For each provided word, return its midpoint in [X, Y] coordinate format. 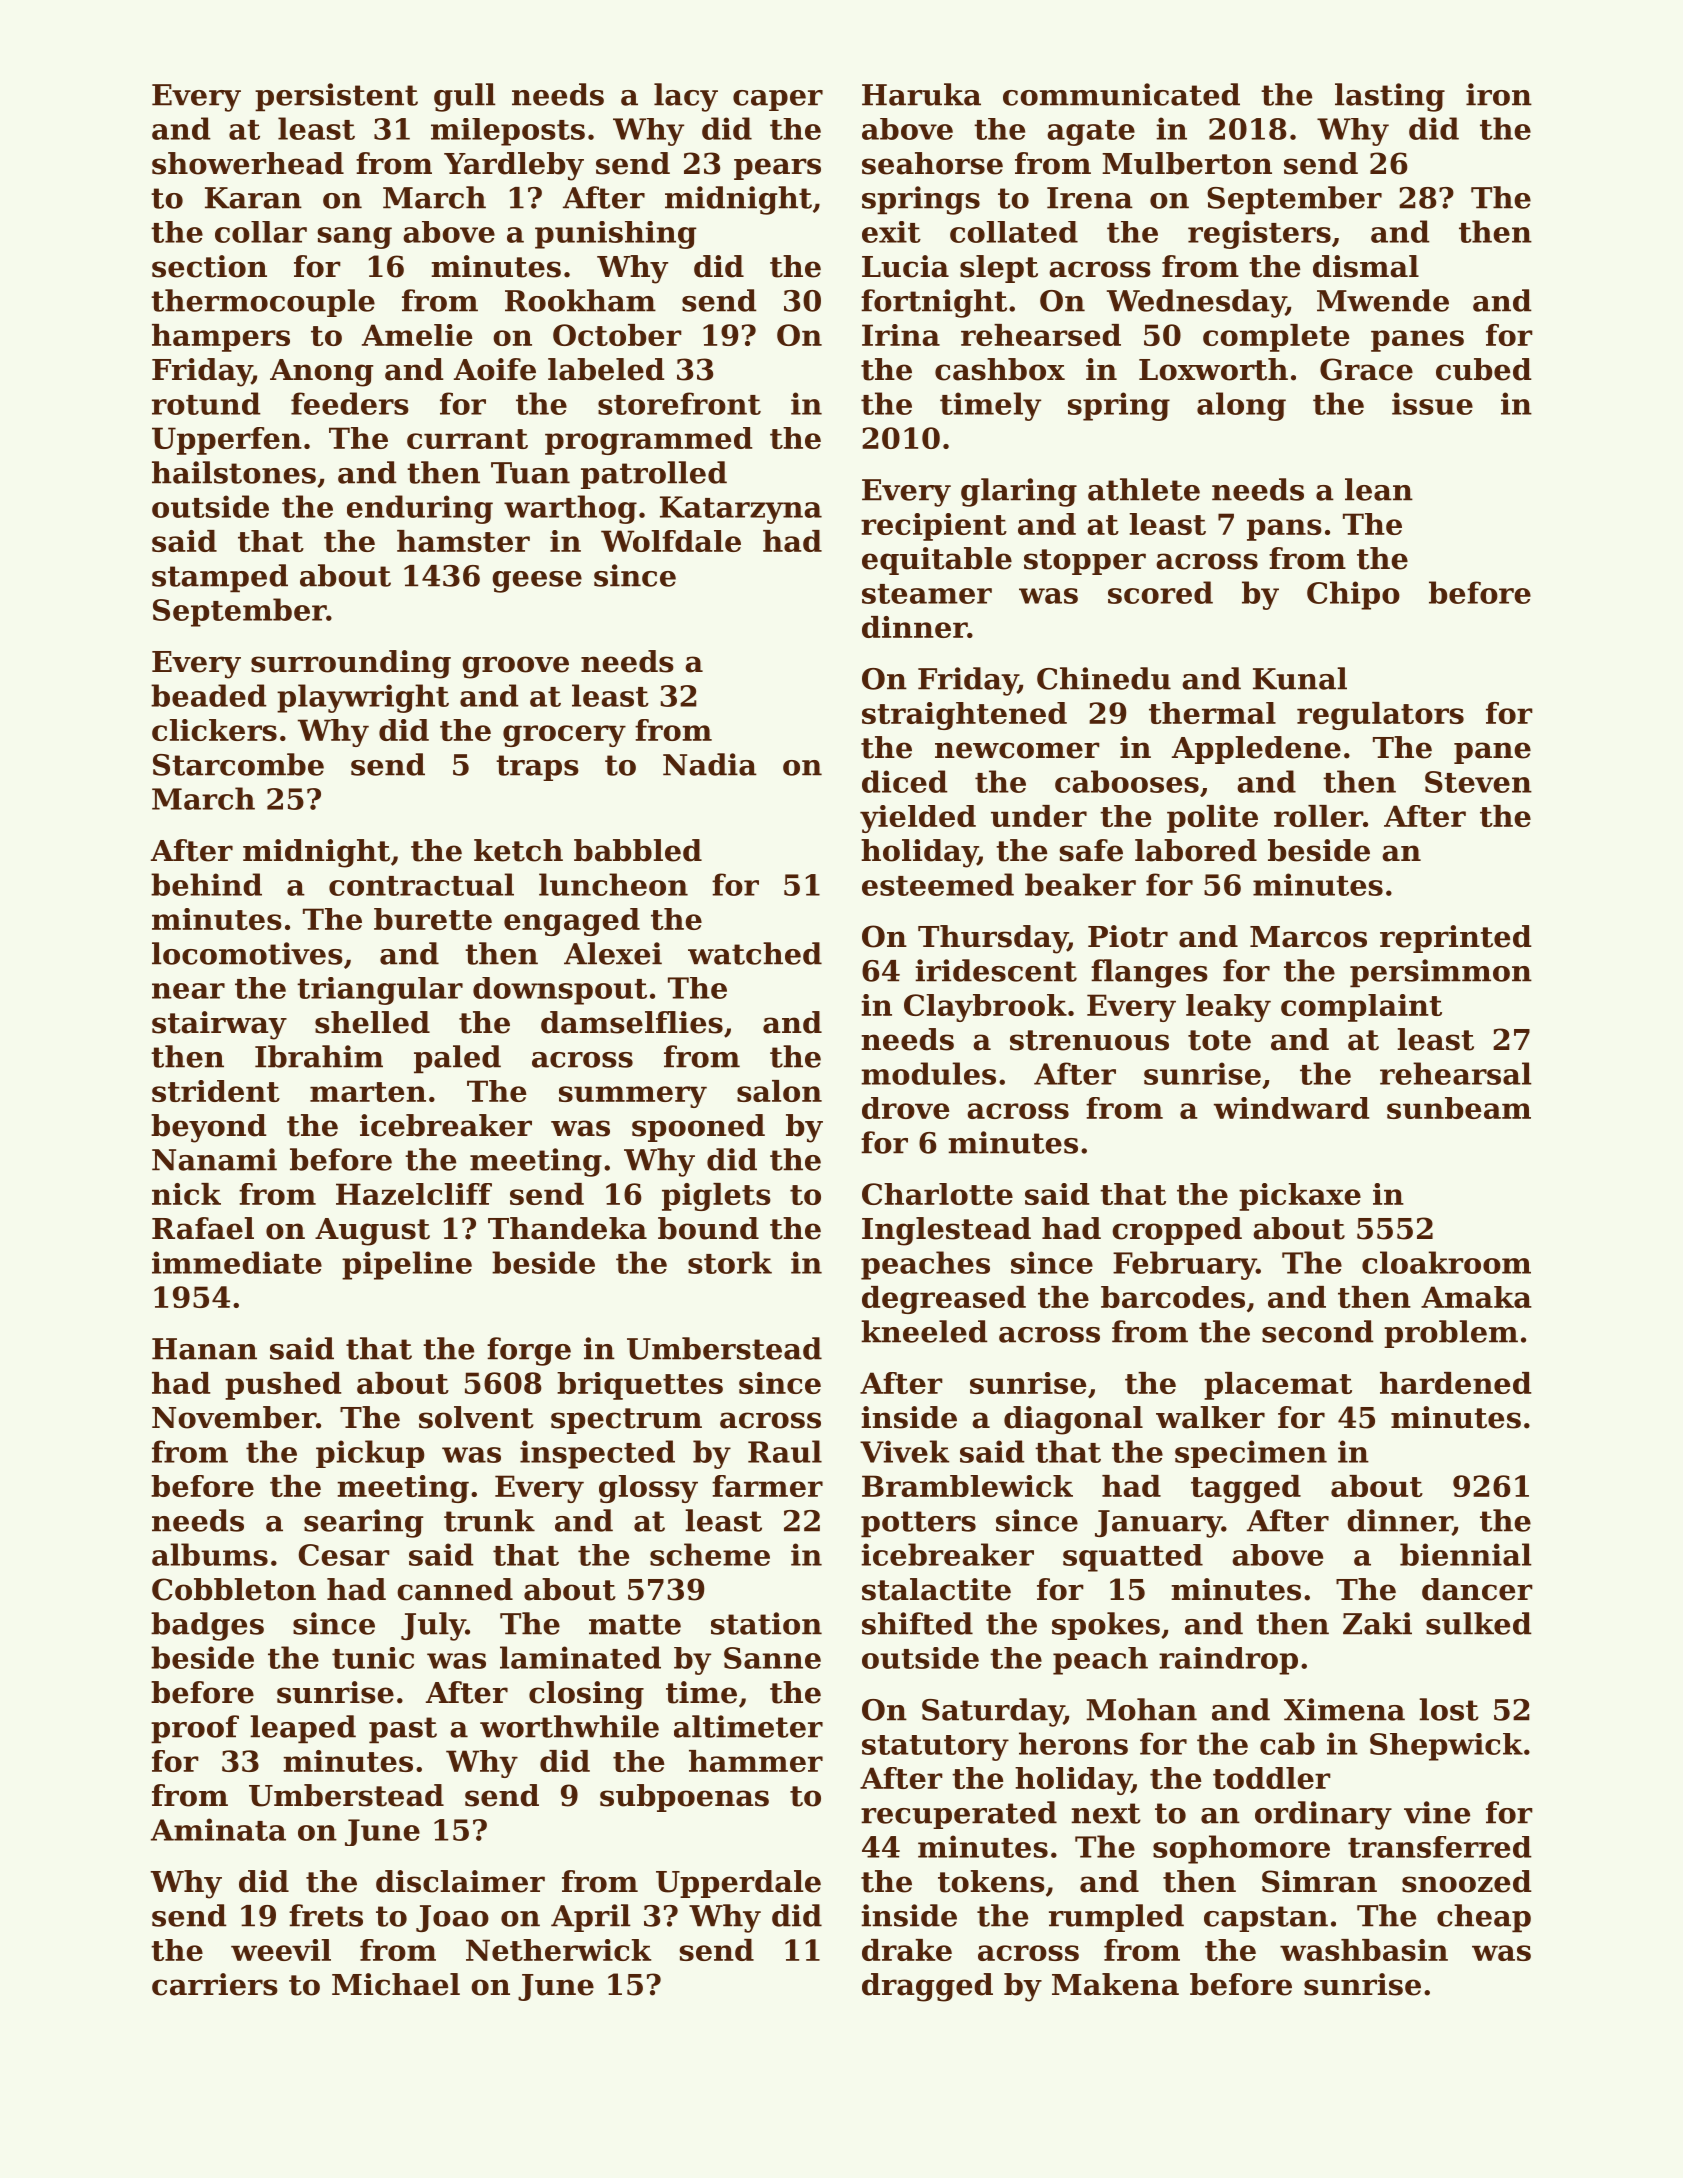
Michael [396, 1984]
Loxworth [1213, 369]
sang [355, 238]
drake [907, 1950]
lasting [1390, 97]
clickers [214, 730]
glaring [1019, 492]
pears [777, 169]
